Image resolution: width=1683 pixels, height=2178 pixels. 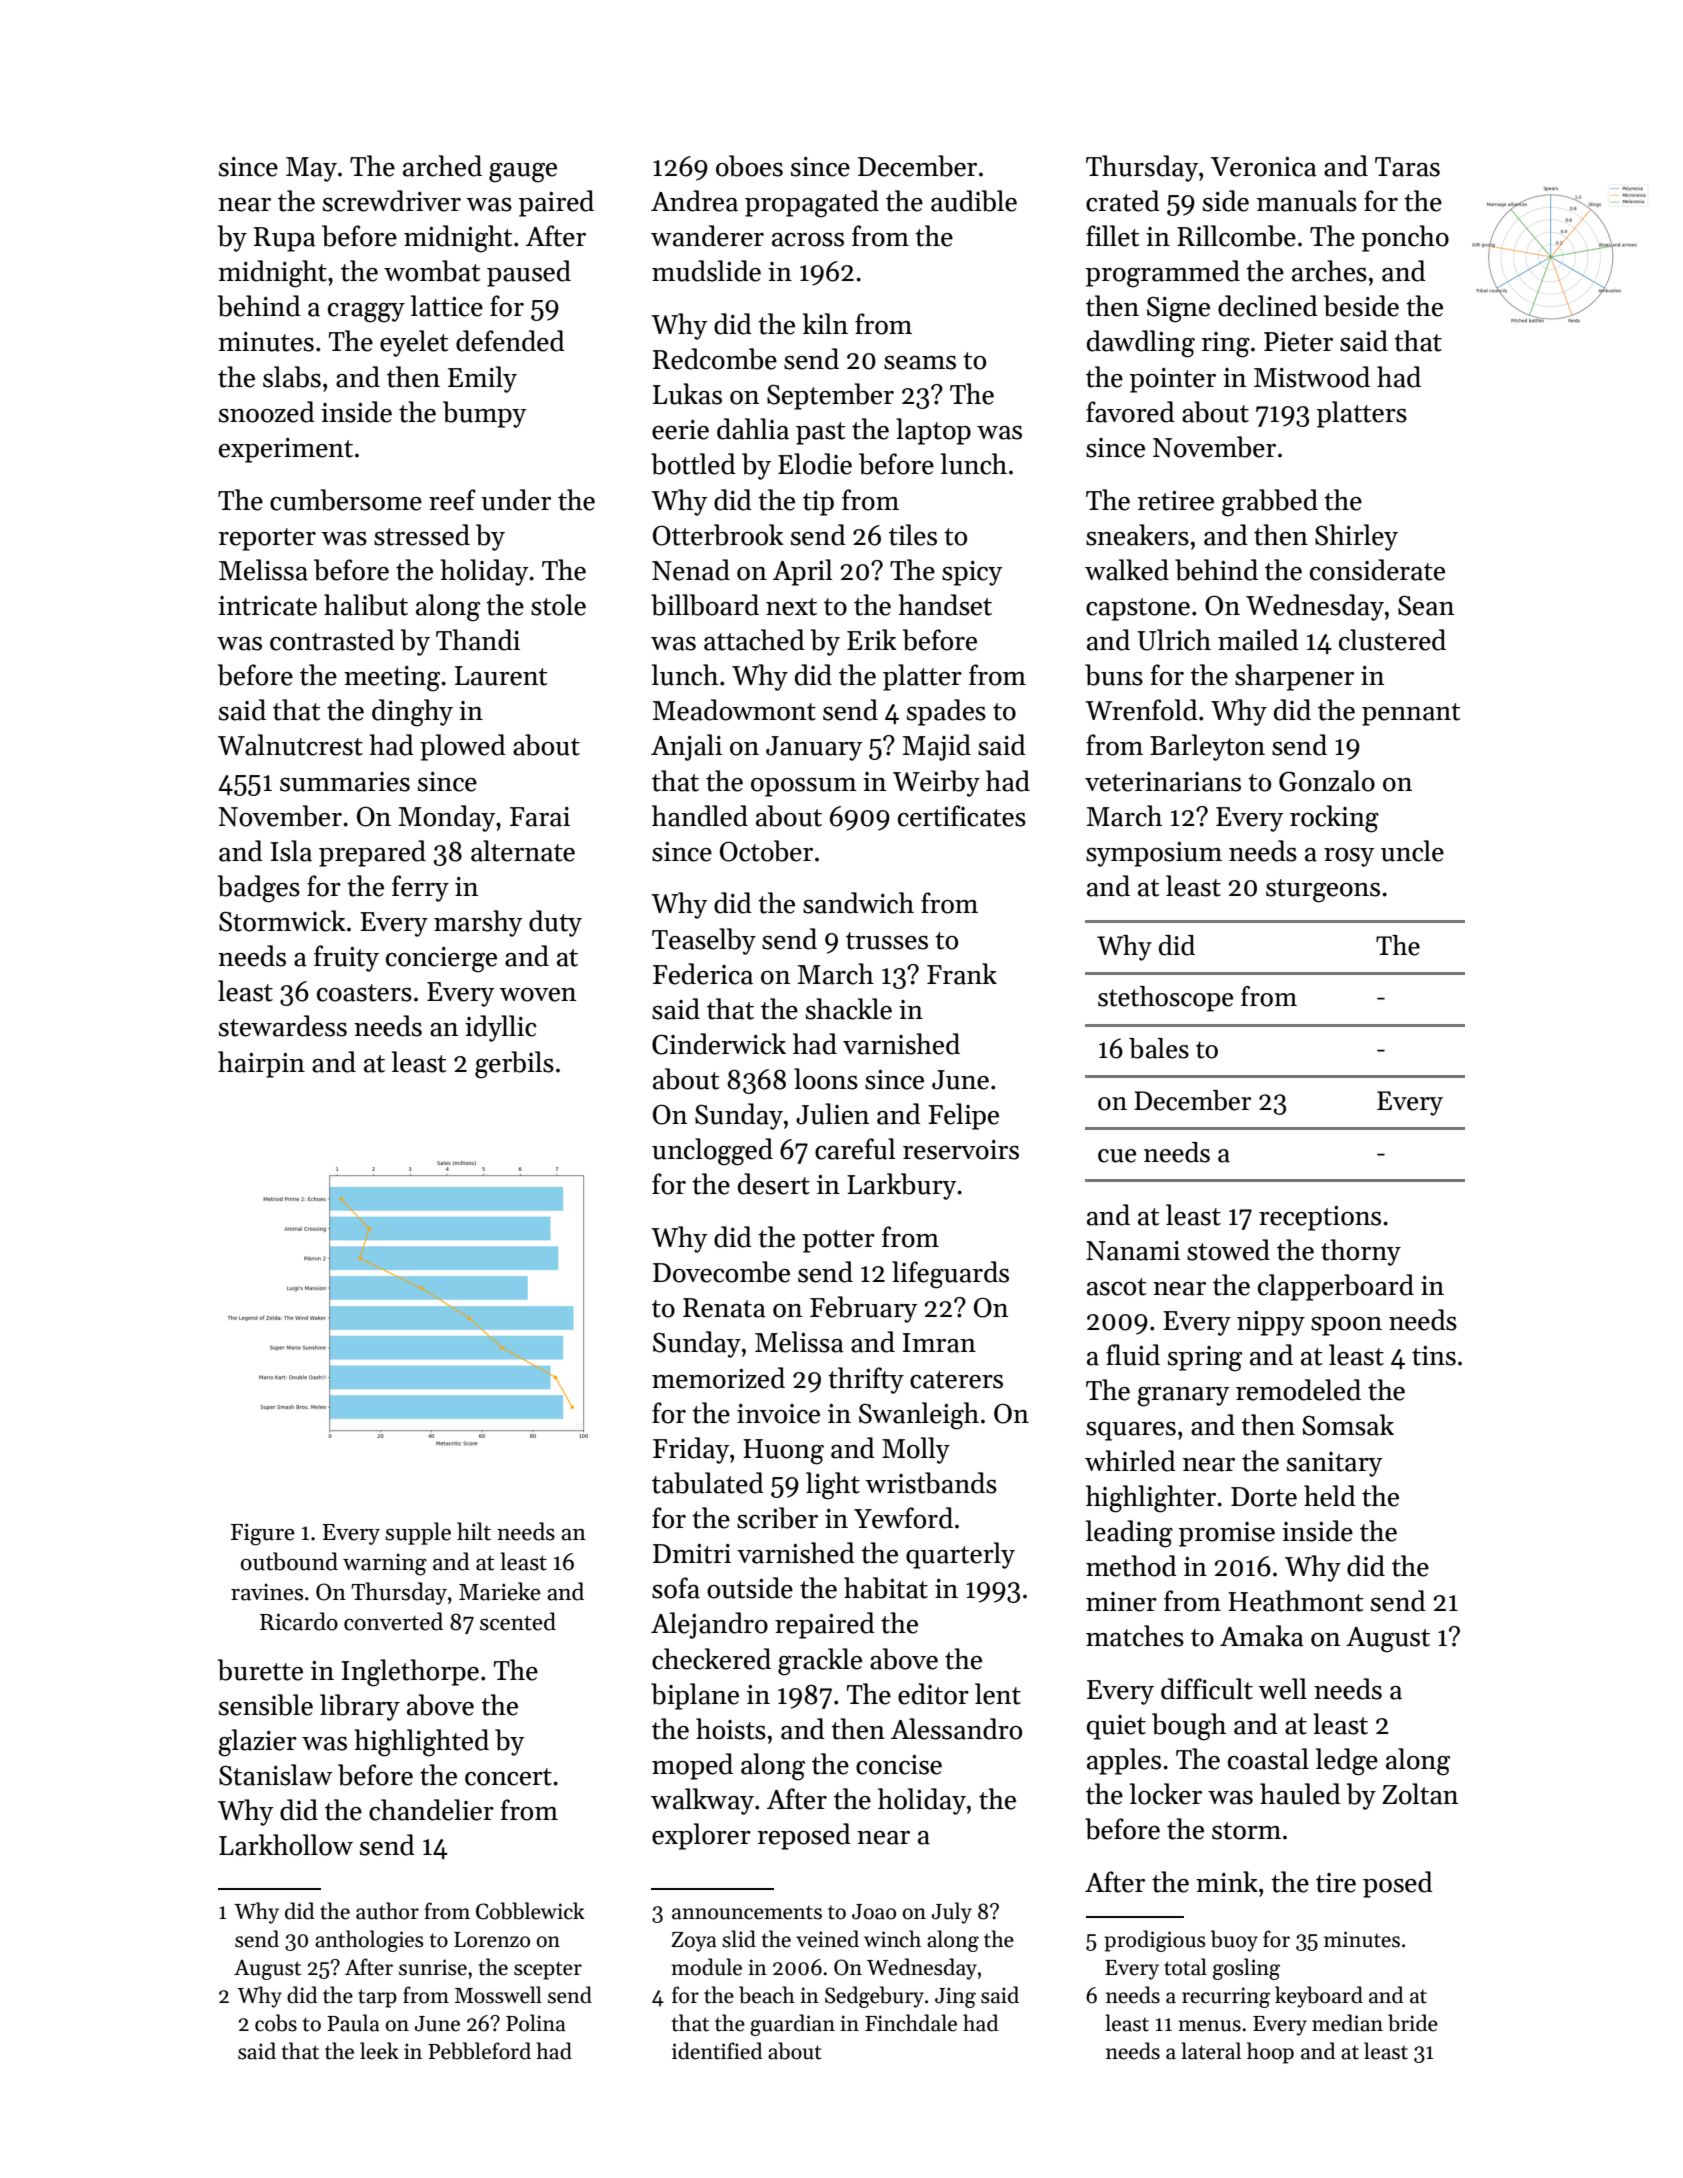 What do you see at coordinates (523, 173) in the screenshot?
I see `gauge` at bounding box center [523, 173].
